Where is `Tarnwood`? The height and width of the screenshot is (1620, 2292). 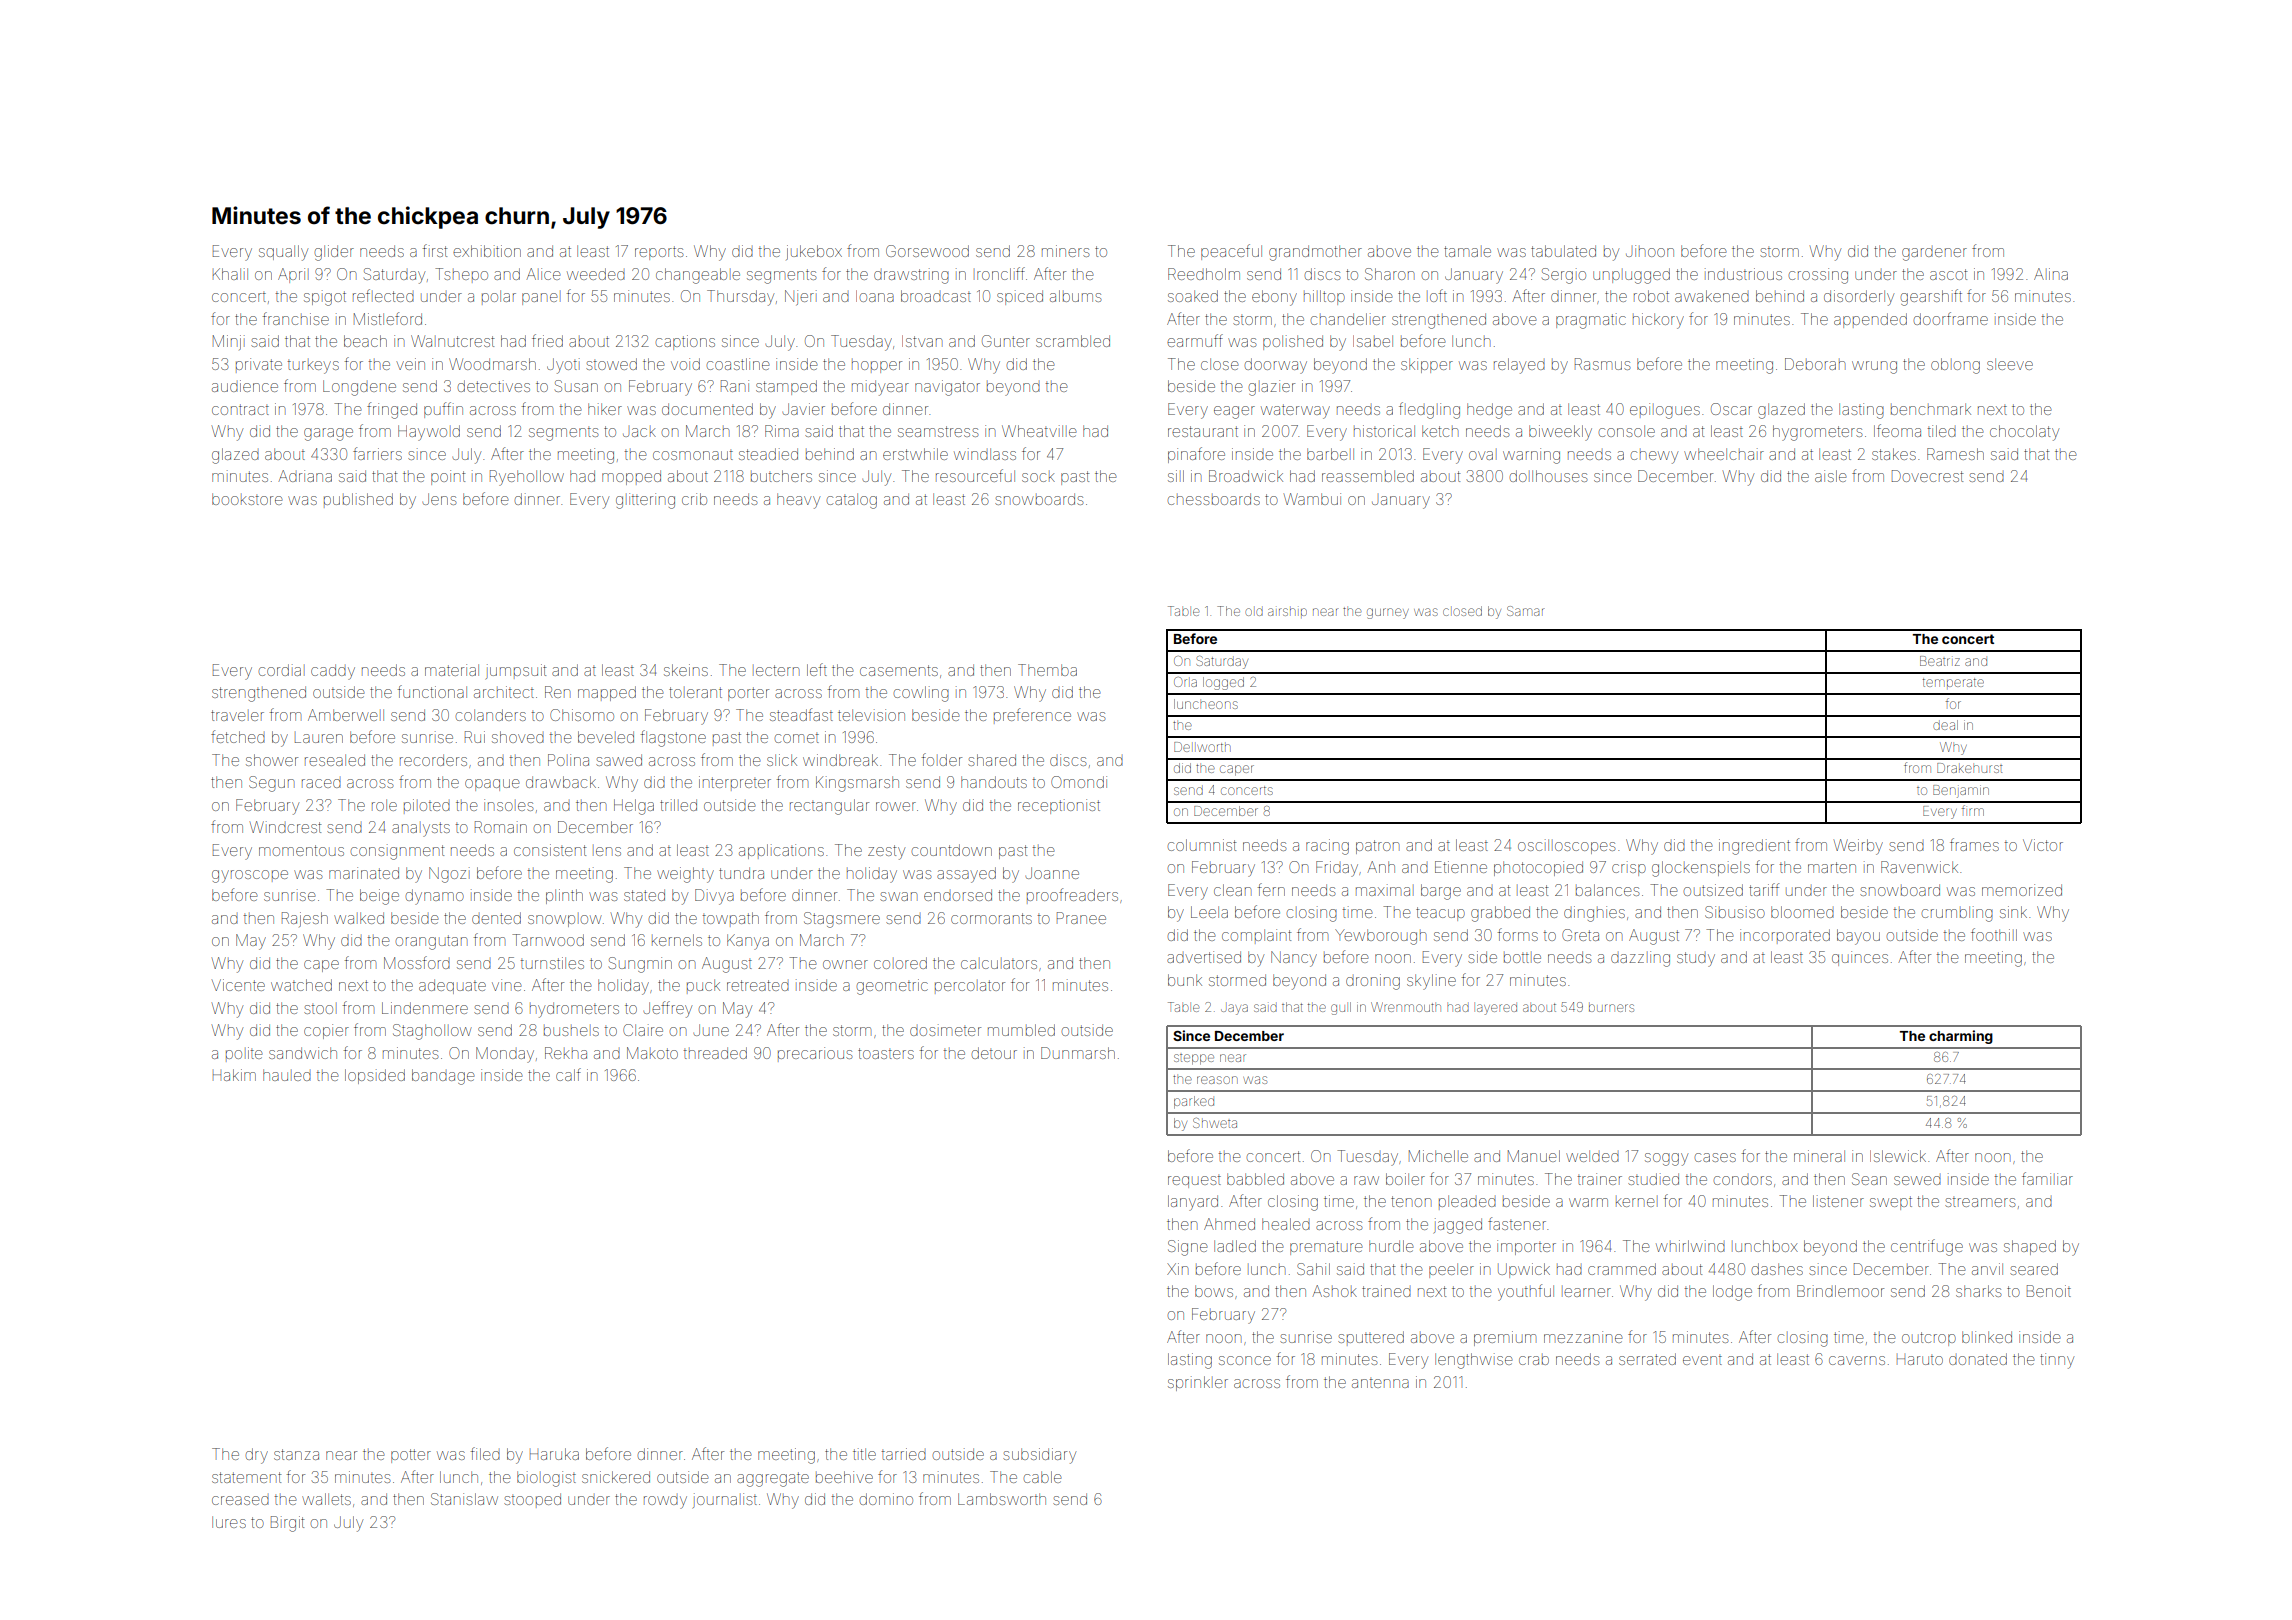
Tarnwood is located at coordinates (548, 940).
